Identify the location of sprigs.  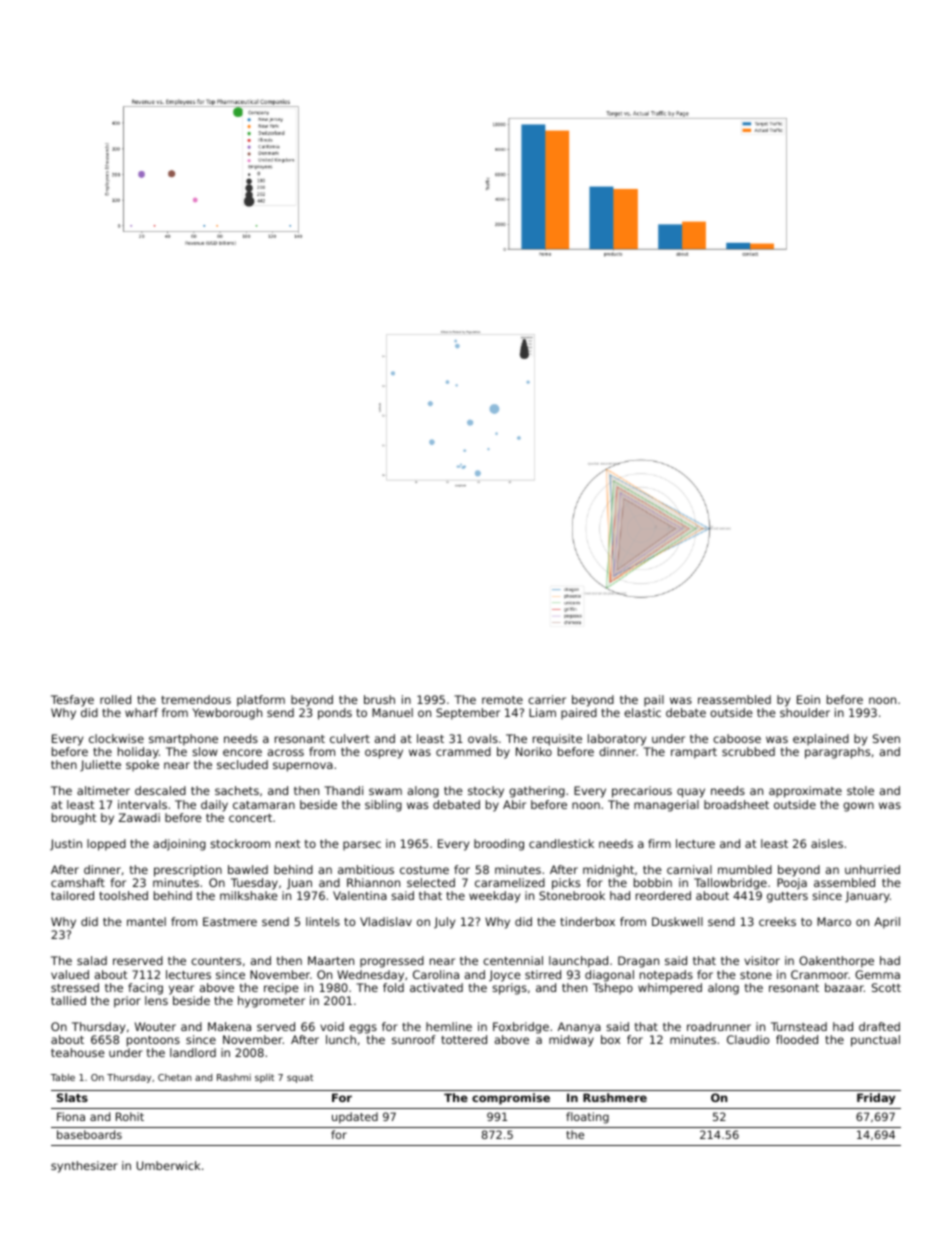
(509, 989).
